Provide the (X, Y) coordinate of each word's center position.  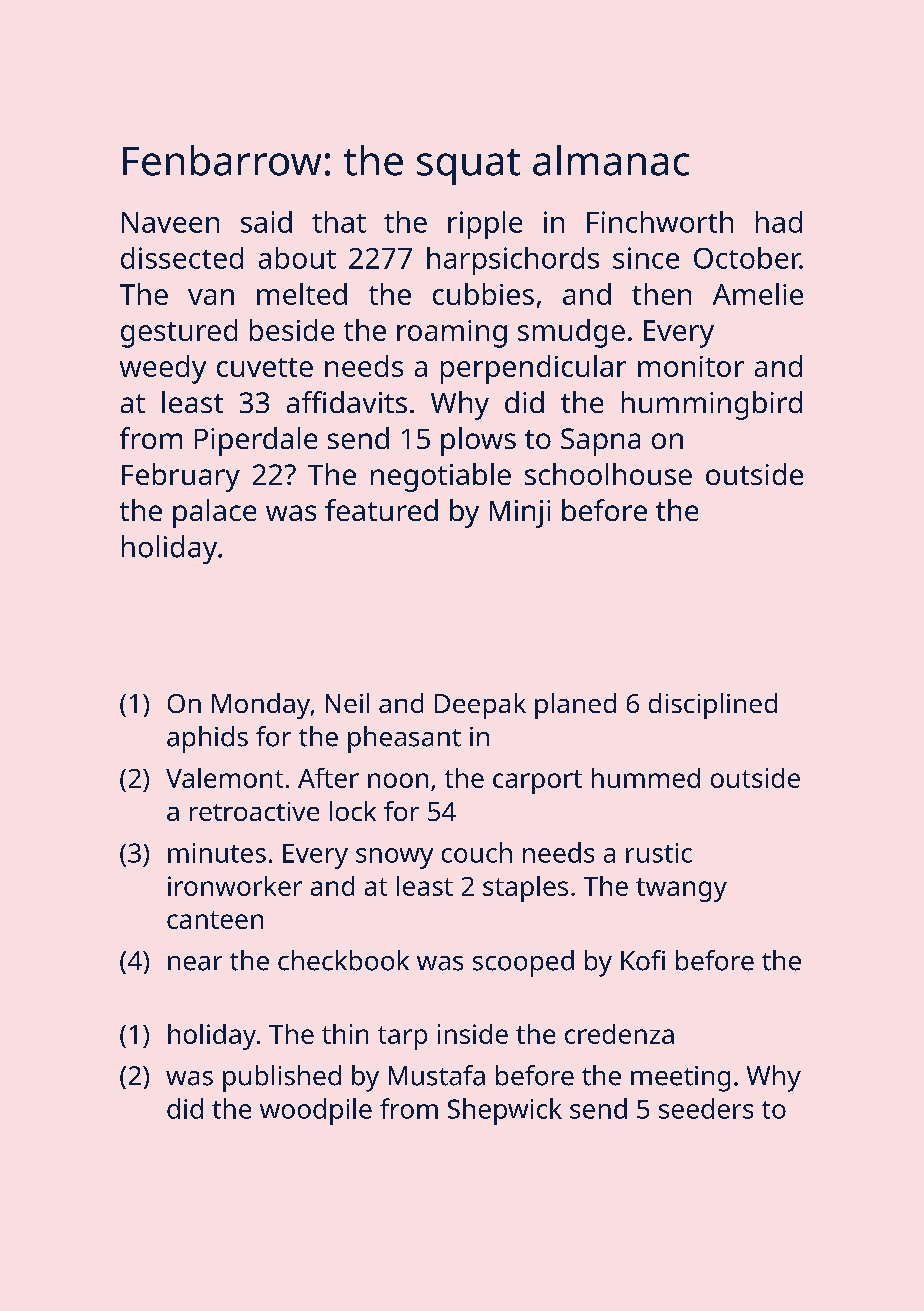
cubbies (483, 294)
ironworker (235, 886)
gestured (179, 333)
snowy (394, 858)
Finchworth (660, 222)
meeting (680, 1079)
